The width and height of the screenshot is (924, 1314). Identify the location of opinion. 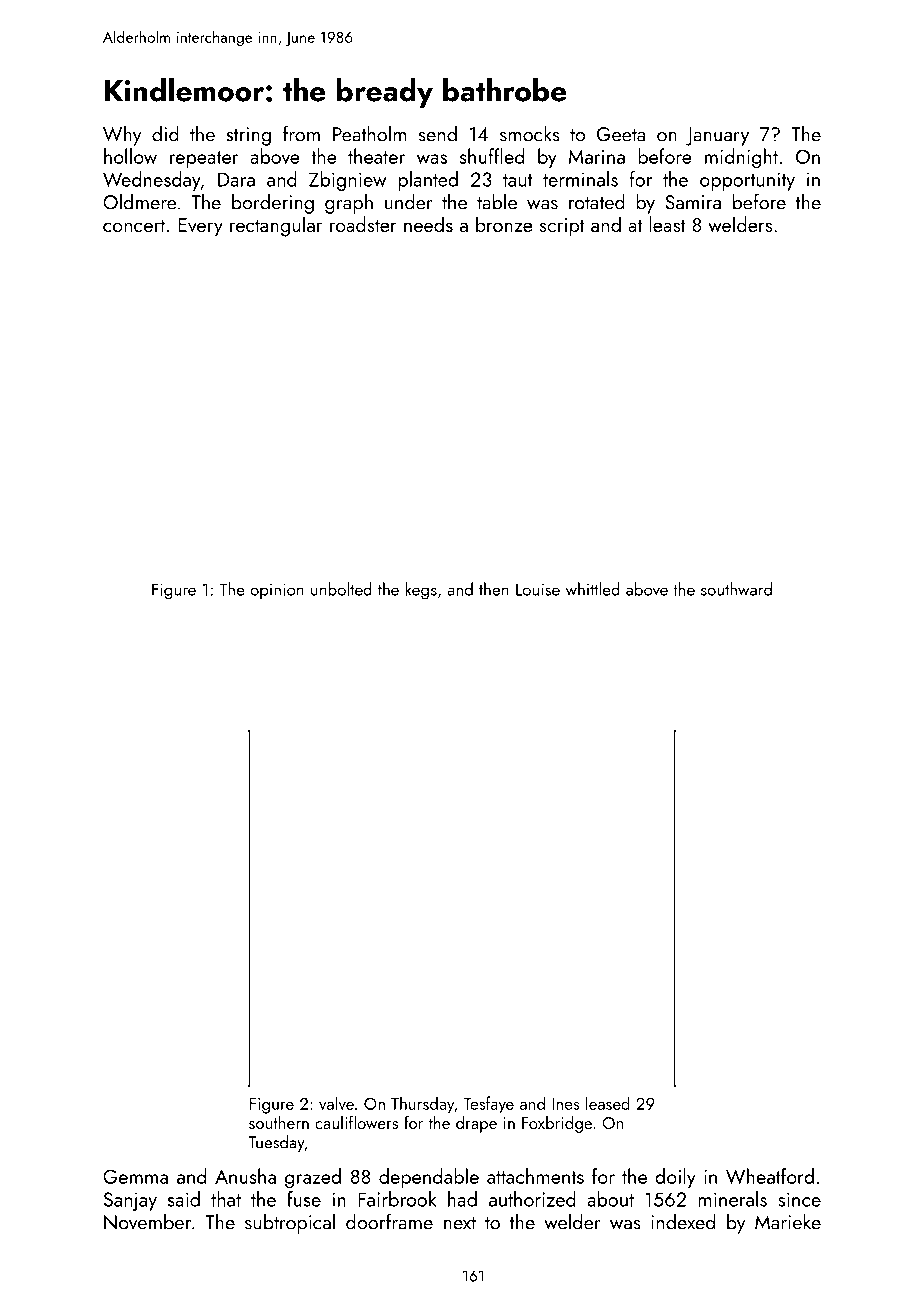
(277, 591).
